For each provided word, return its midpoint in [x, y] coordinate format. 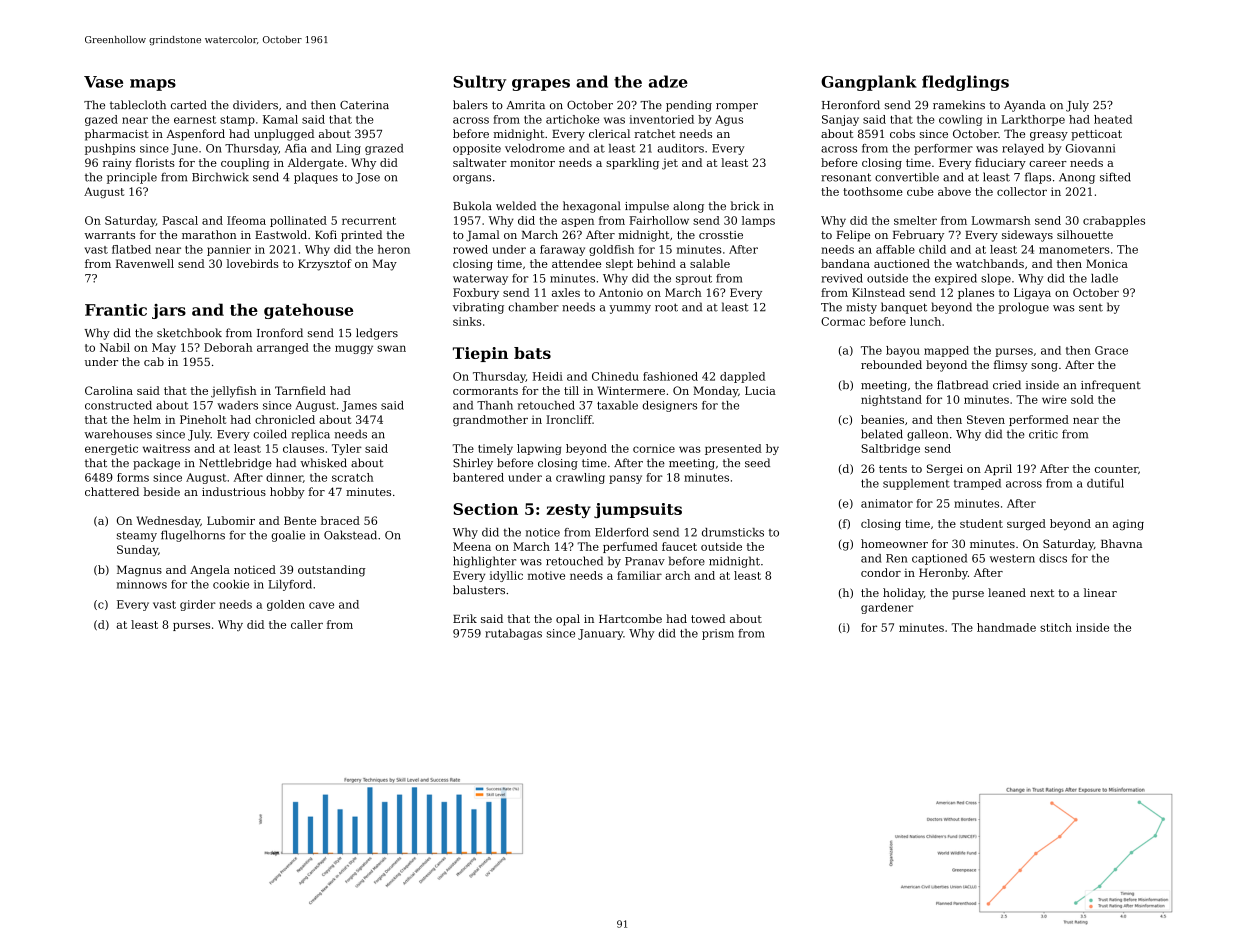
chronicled [285, 419]
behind [656, 263]
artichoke [572, 119]
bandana [845, 263]
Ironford [280, 333]
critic [1043, 434]
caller [307, 624]
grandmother [490, 420]
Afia [296, 148]
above [954, 191]
